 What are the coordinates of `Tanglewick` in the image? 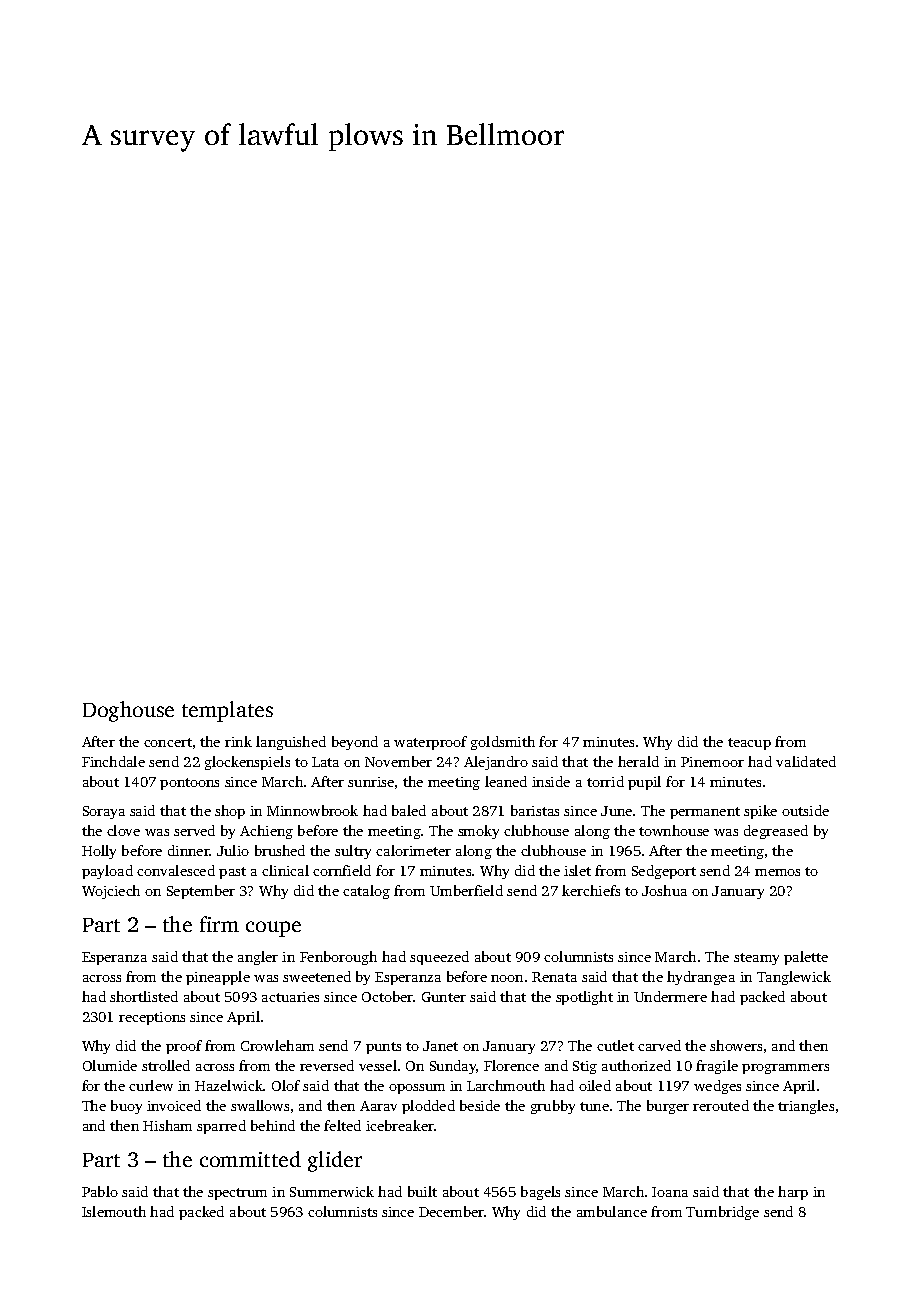 It's located at (794, 978).
